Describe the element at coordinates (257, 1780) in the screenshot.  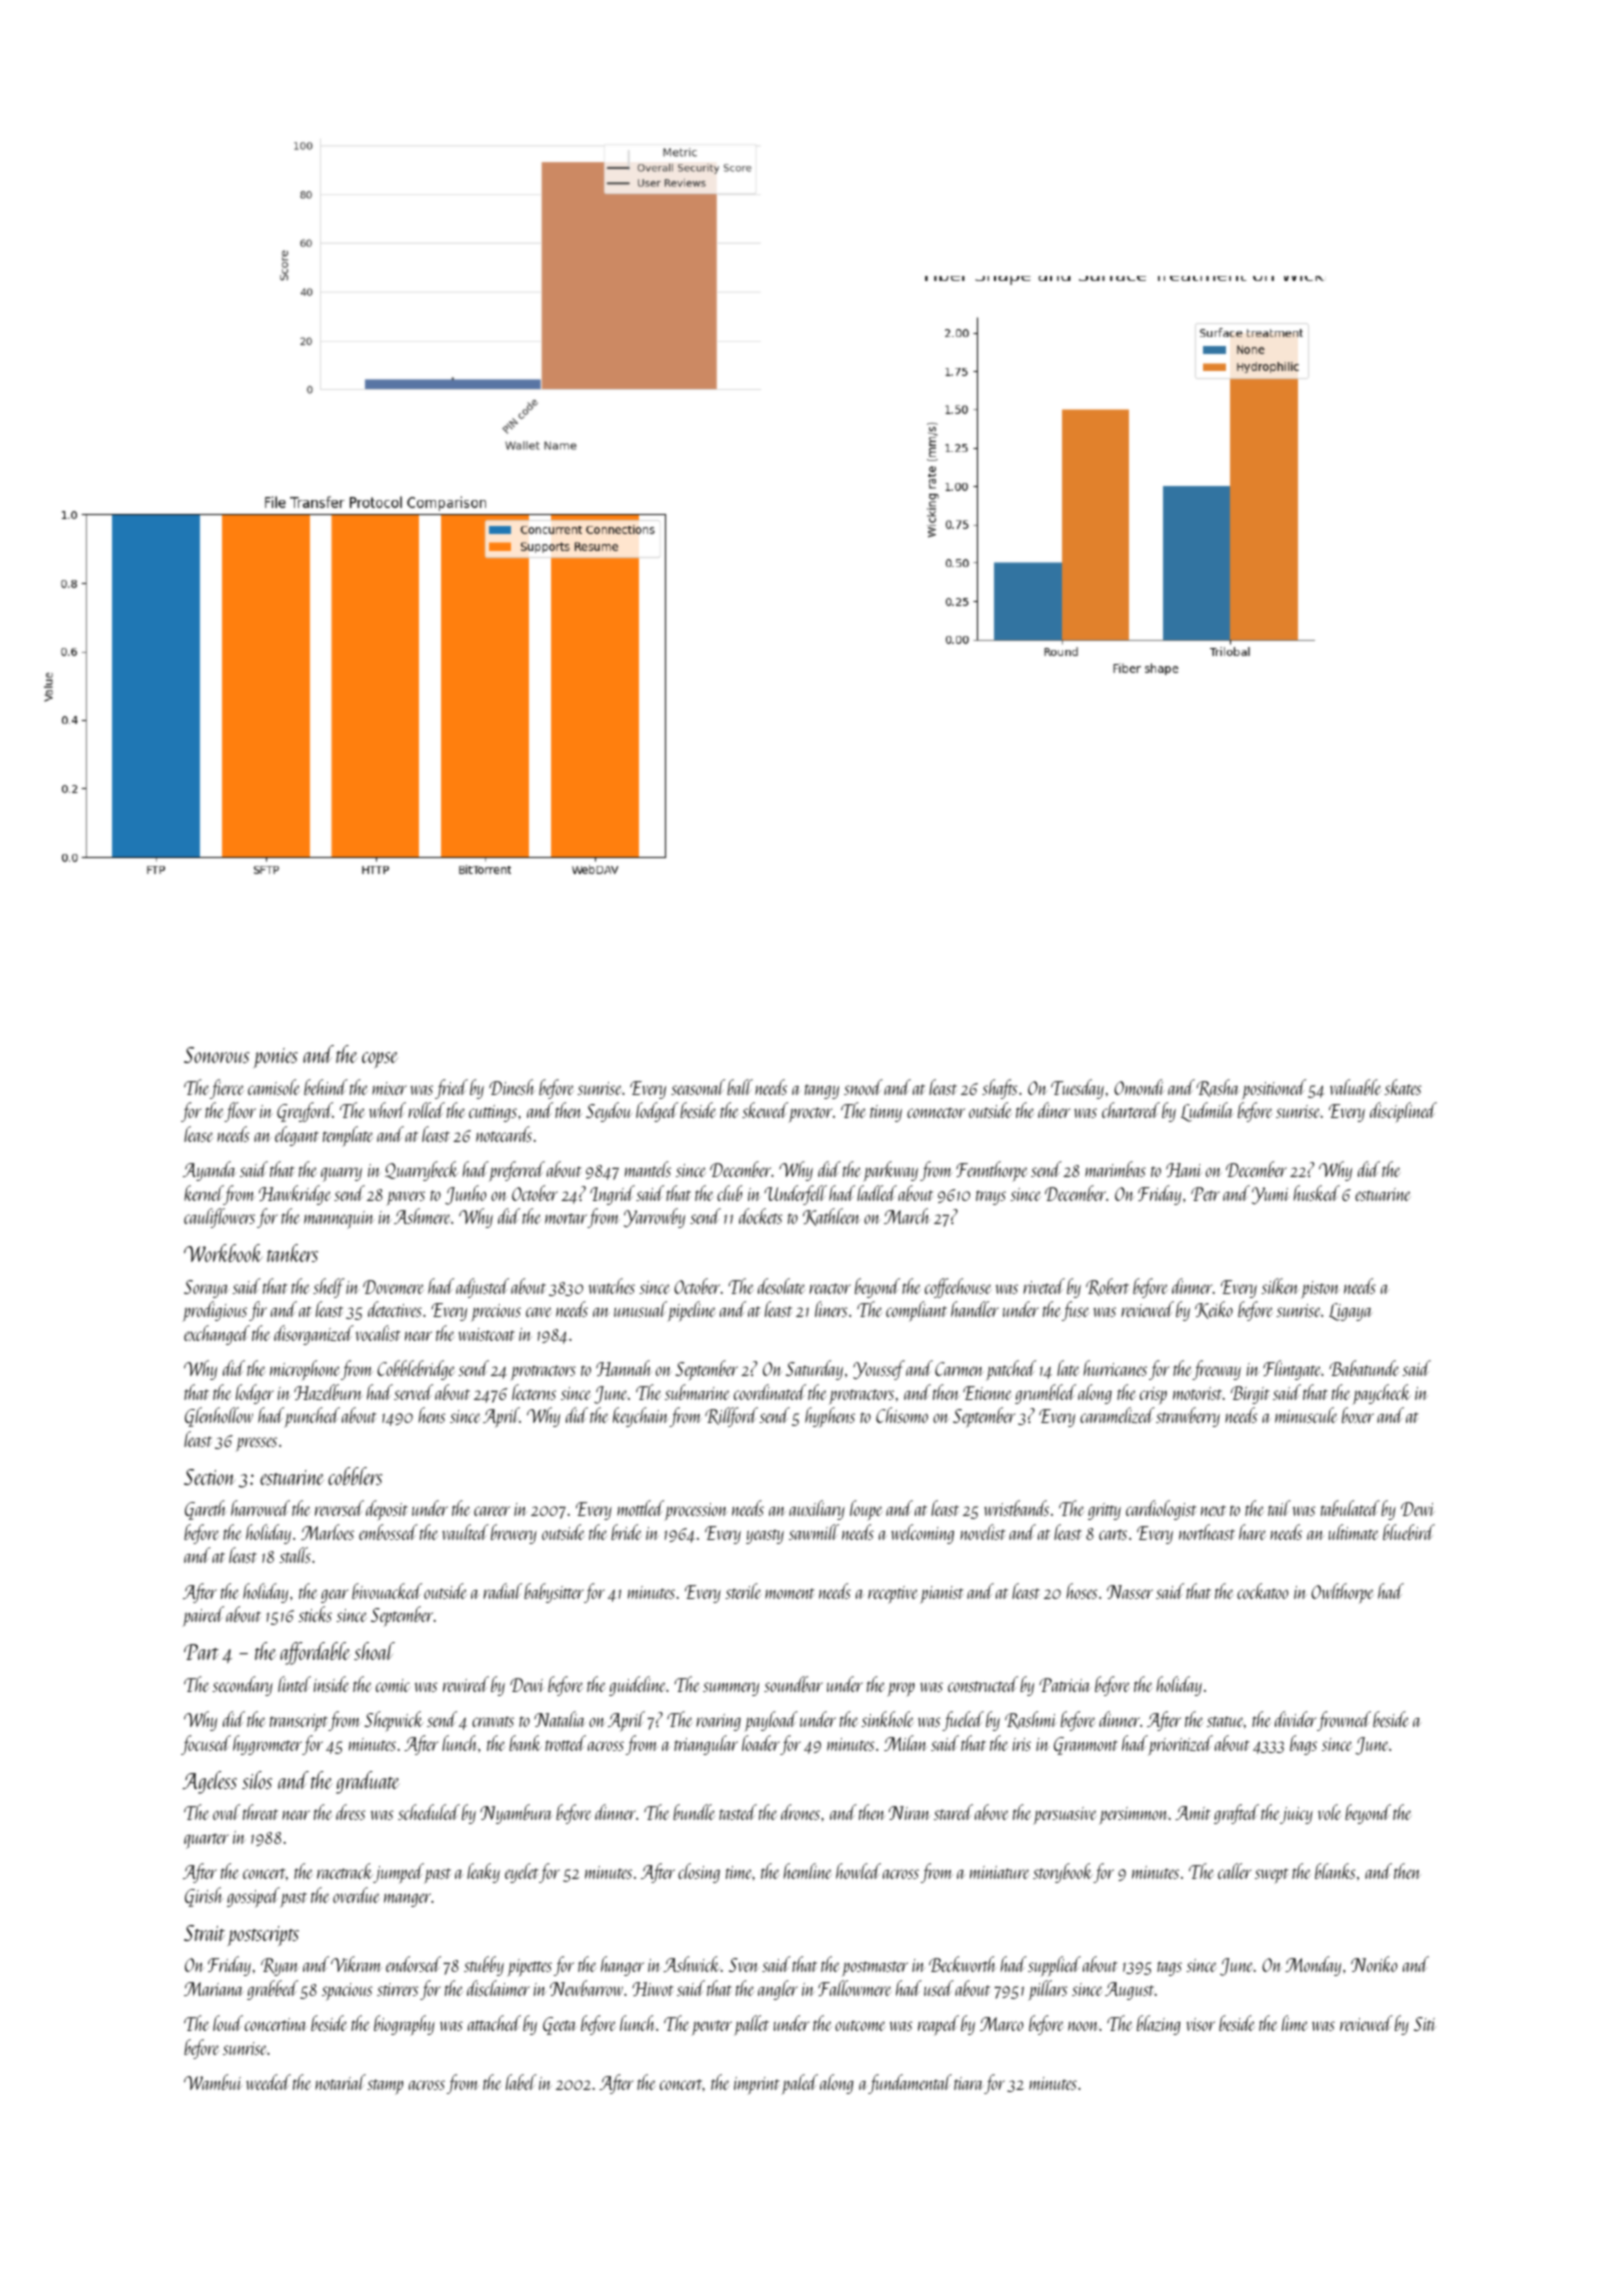
I see `silos` at that location.
